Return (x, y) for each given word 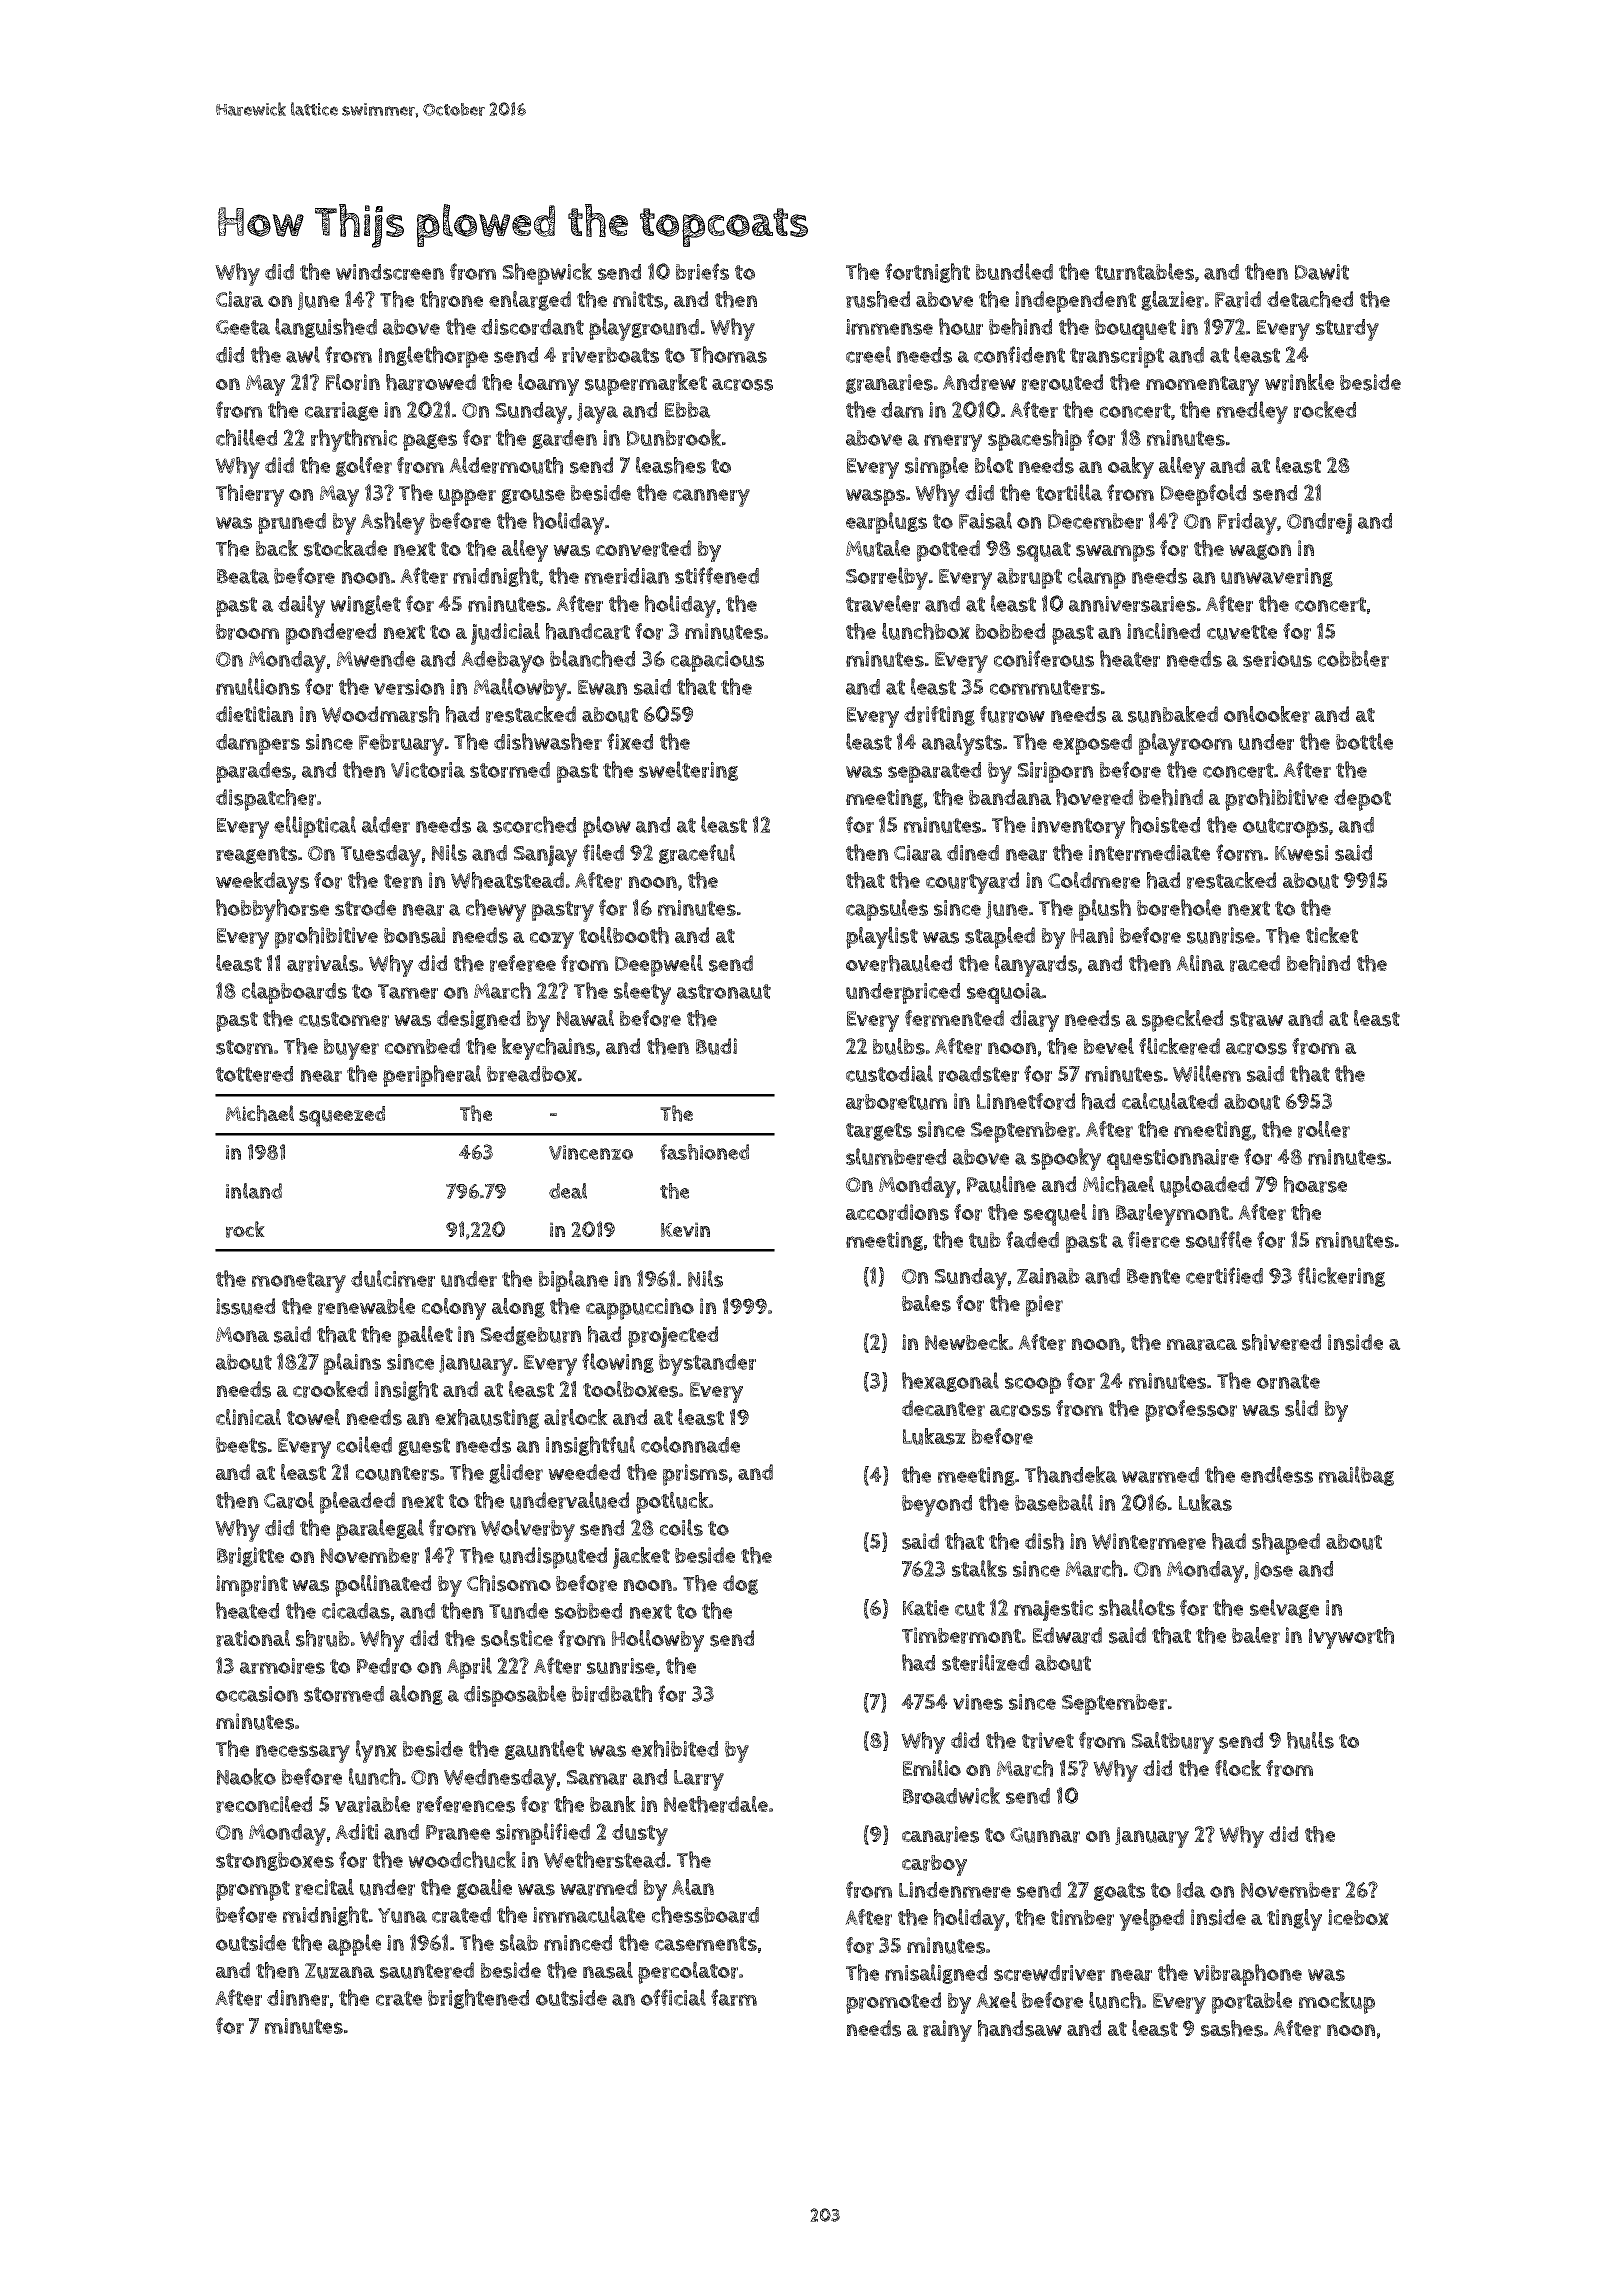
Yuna (402, 1915)
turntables (1144, 271)
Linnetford (1026, 1101)
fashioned (704, 1152)
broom (247, 632)
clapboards (294, 993)
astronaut (724, 991)
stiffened (717, 575)
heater (1130, 658)
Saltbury (1172, 1743)
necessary (303, 1754)
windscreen (390, 272)
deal (568, 1191)
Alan (693, 1887)
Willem (1207, 1073)
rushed (878, 299)
